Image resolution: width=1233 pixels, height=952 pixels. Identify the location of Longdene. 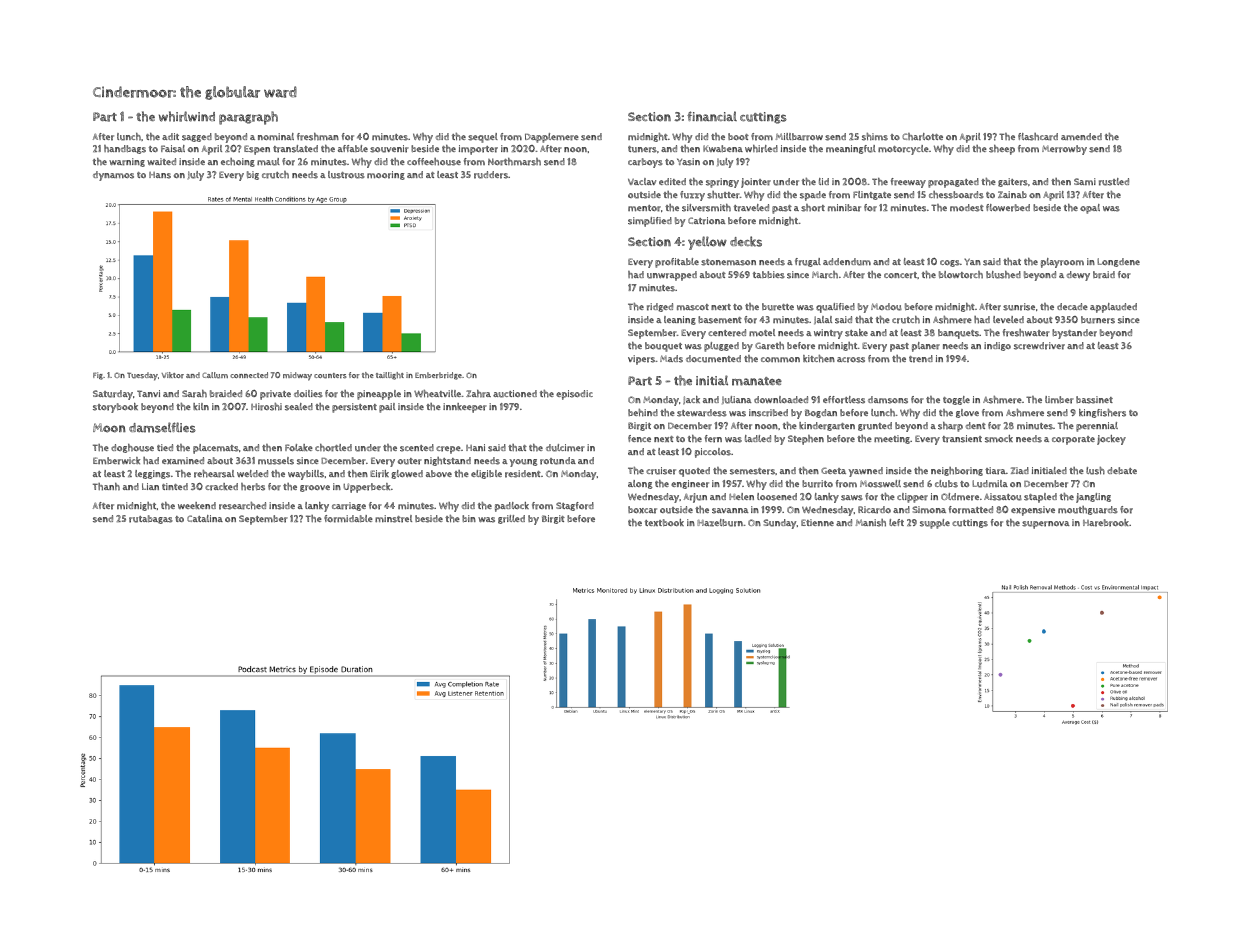
(1118, 262).
